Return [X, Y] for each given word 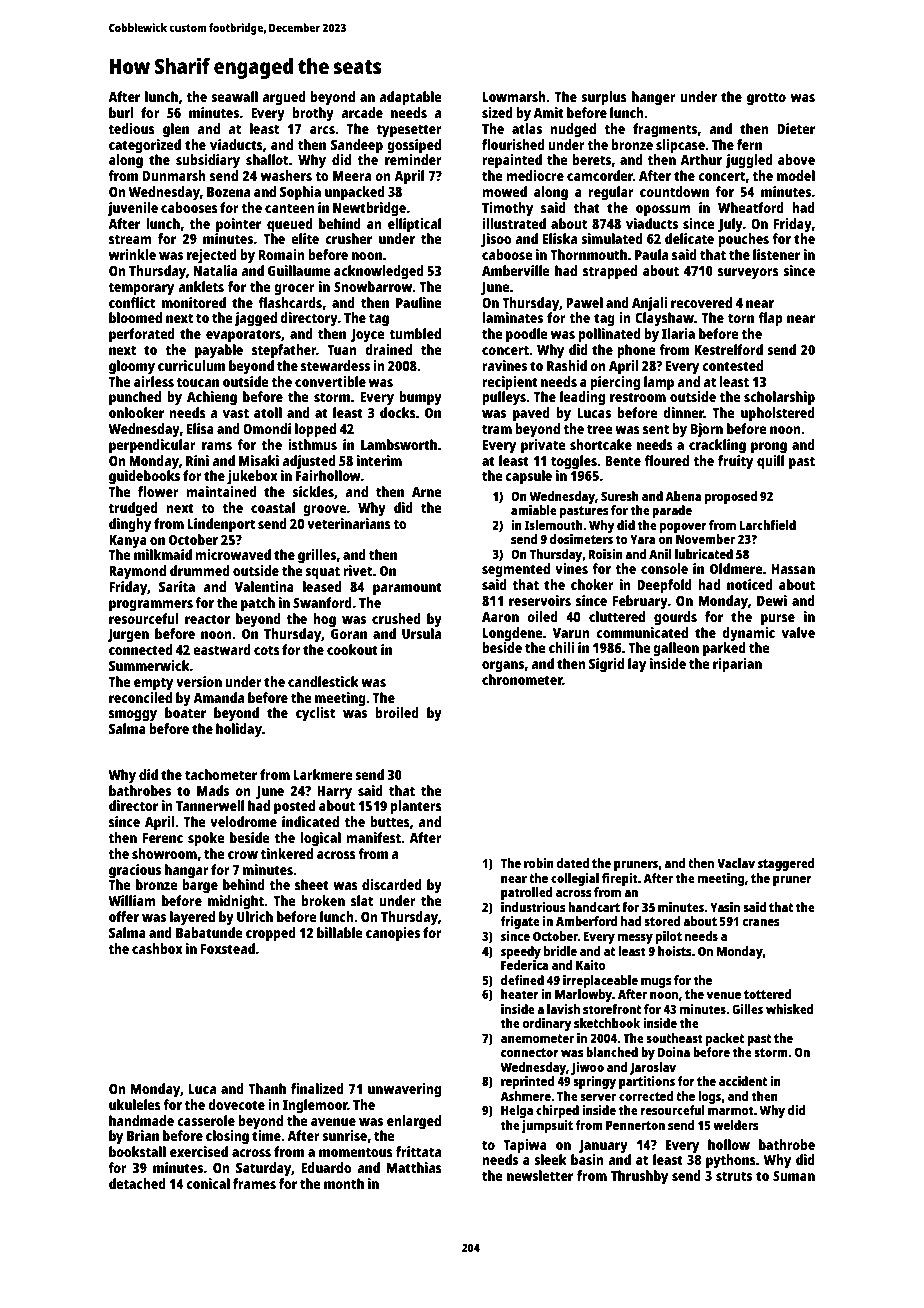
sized [497, 112]
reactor [207, 619]
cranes [760, 922]
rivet [357, 570]
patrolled [527, 893]
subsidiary [208, 161]
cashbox [157, 948]
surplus [604, 98]
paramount [407, 589]
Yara [643, 539]
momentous [356, 1152]
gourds [675, 618]
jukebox [252, 477]
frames [254, 1183]
